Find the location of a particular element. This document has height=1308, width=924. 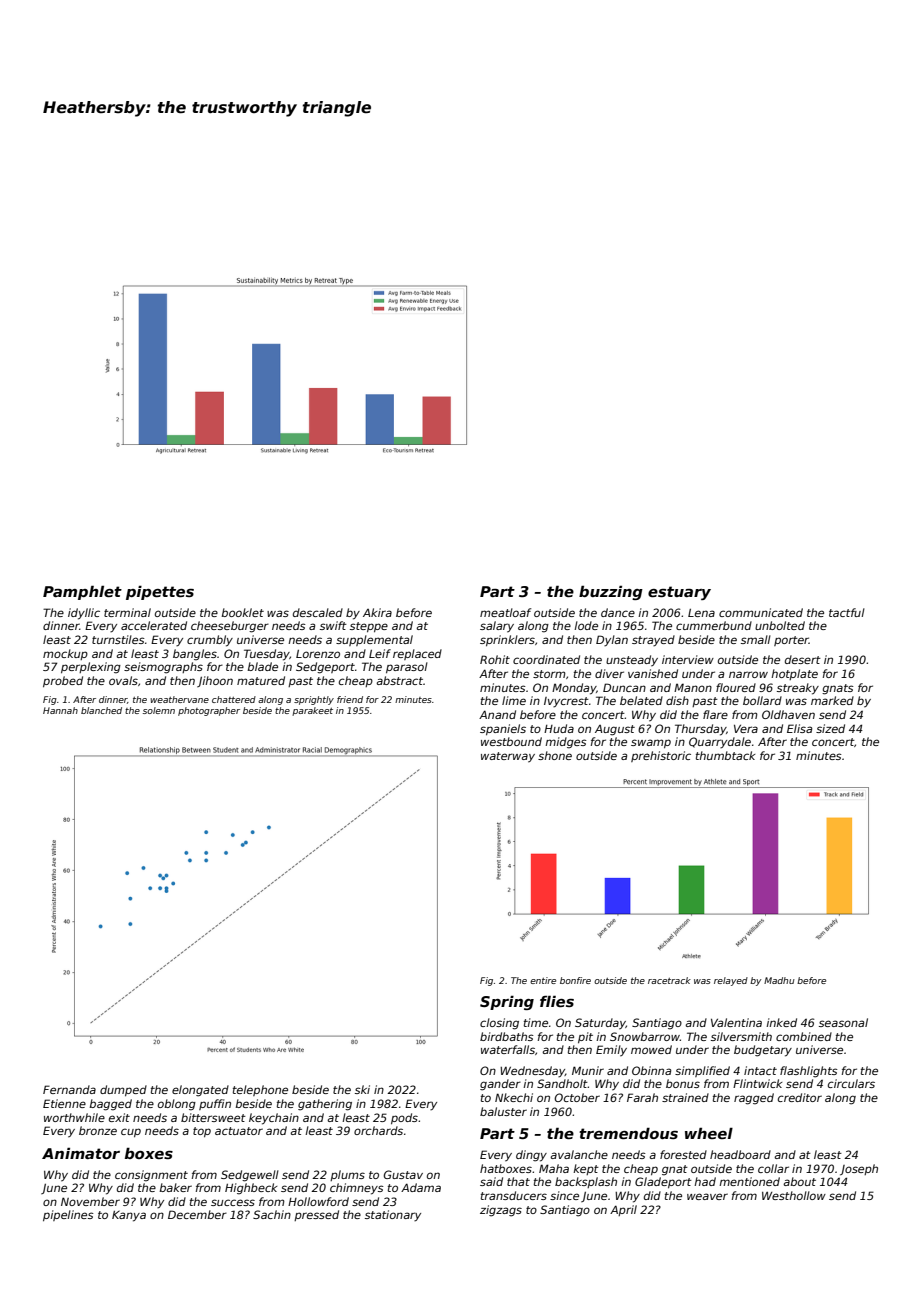

Kanya is located at coordinates (129, 1216).
